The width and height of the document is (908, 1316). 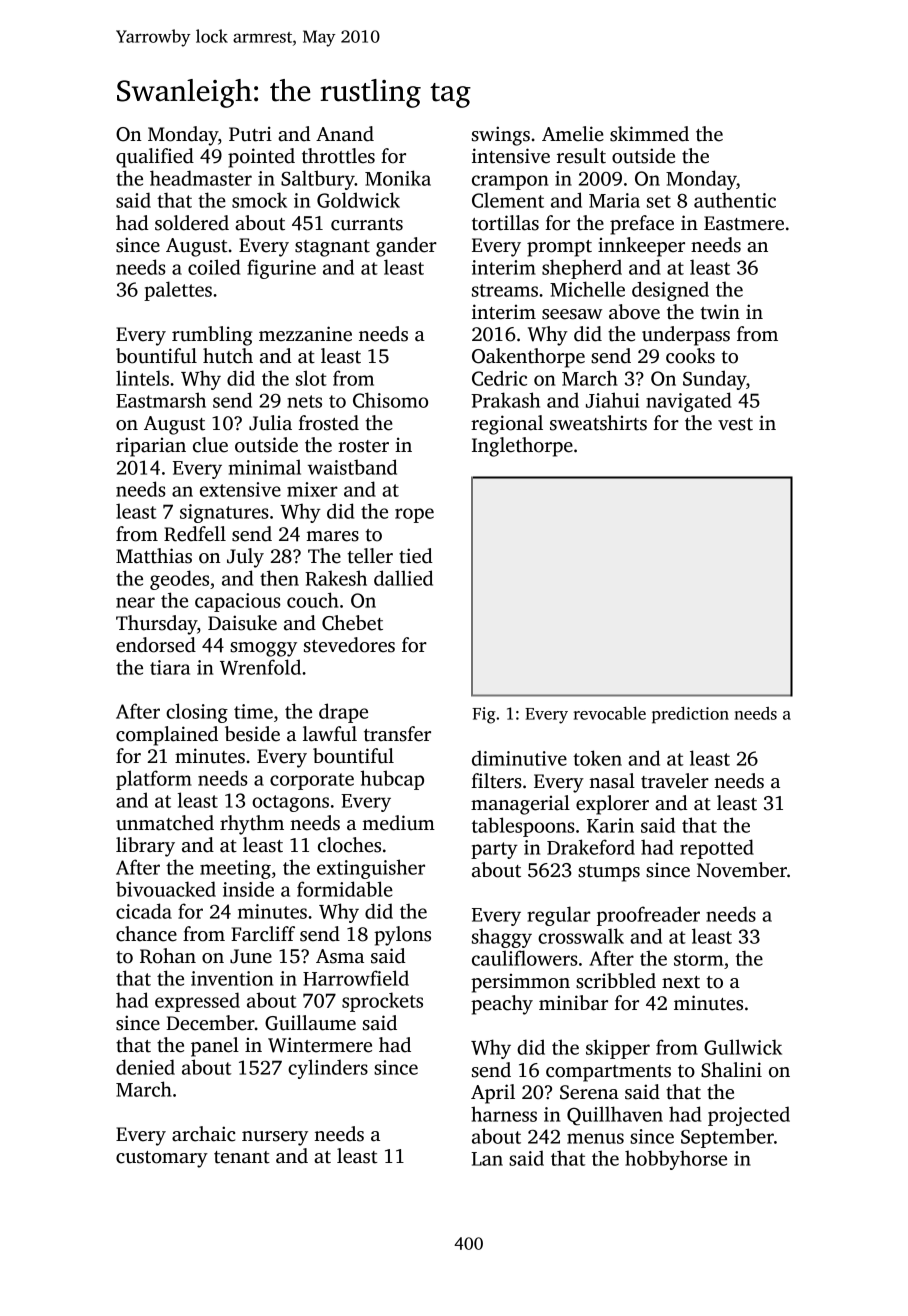 I want to click on soldered, so click(x=192, y=223).
